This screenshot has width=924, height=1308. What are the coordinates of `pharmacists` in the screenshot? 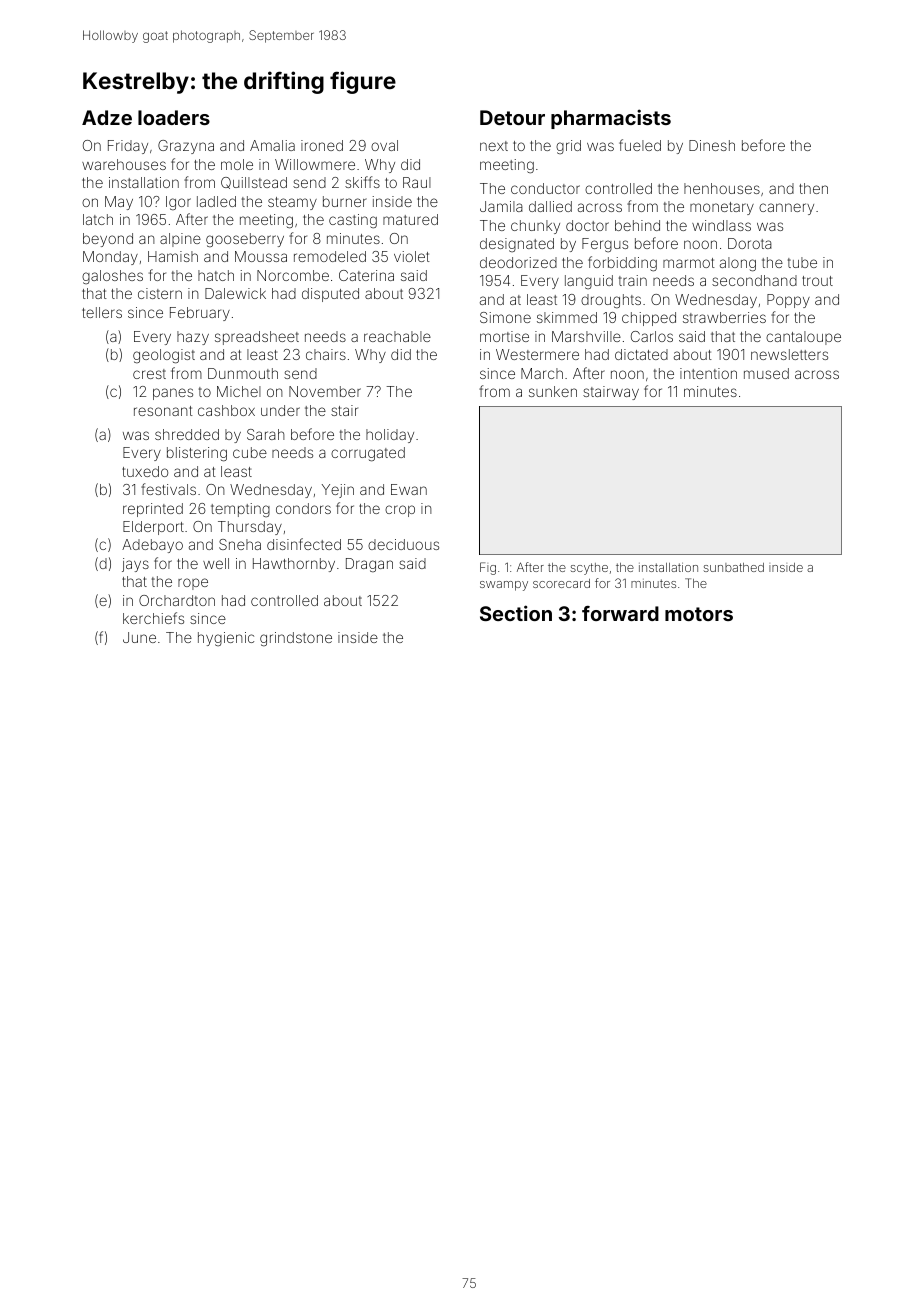 It's located at (611, 119).
